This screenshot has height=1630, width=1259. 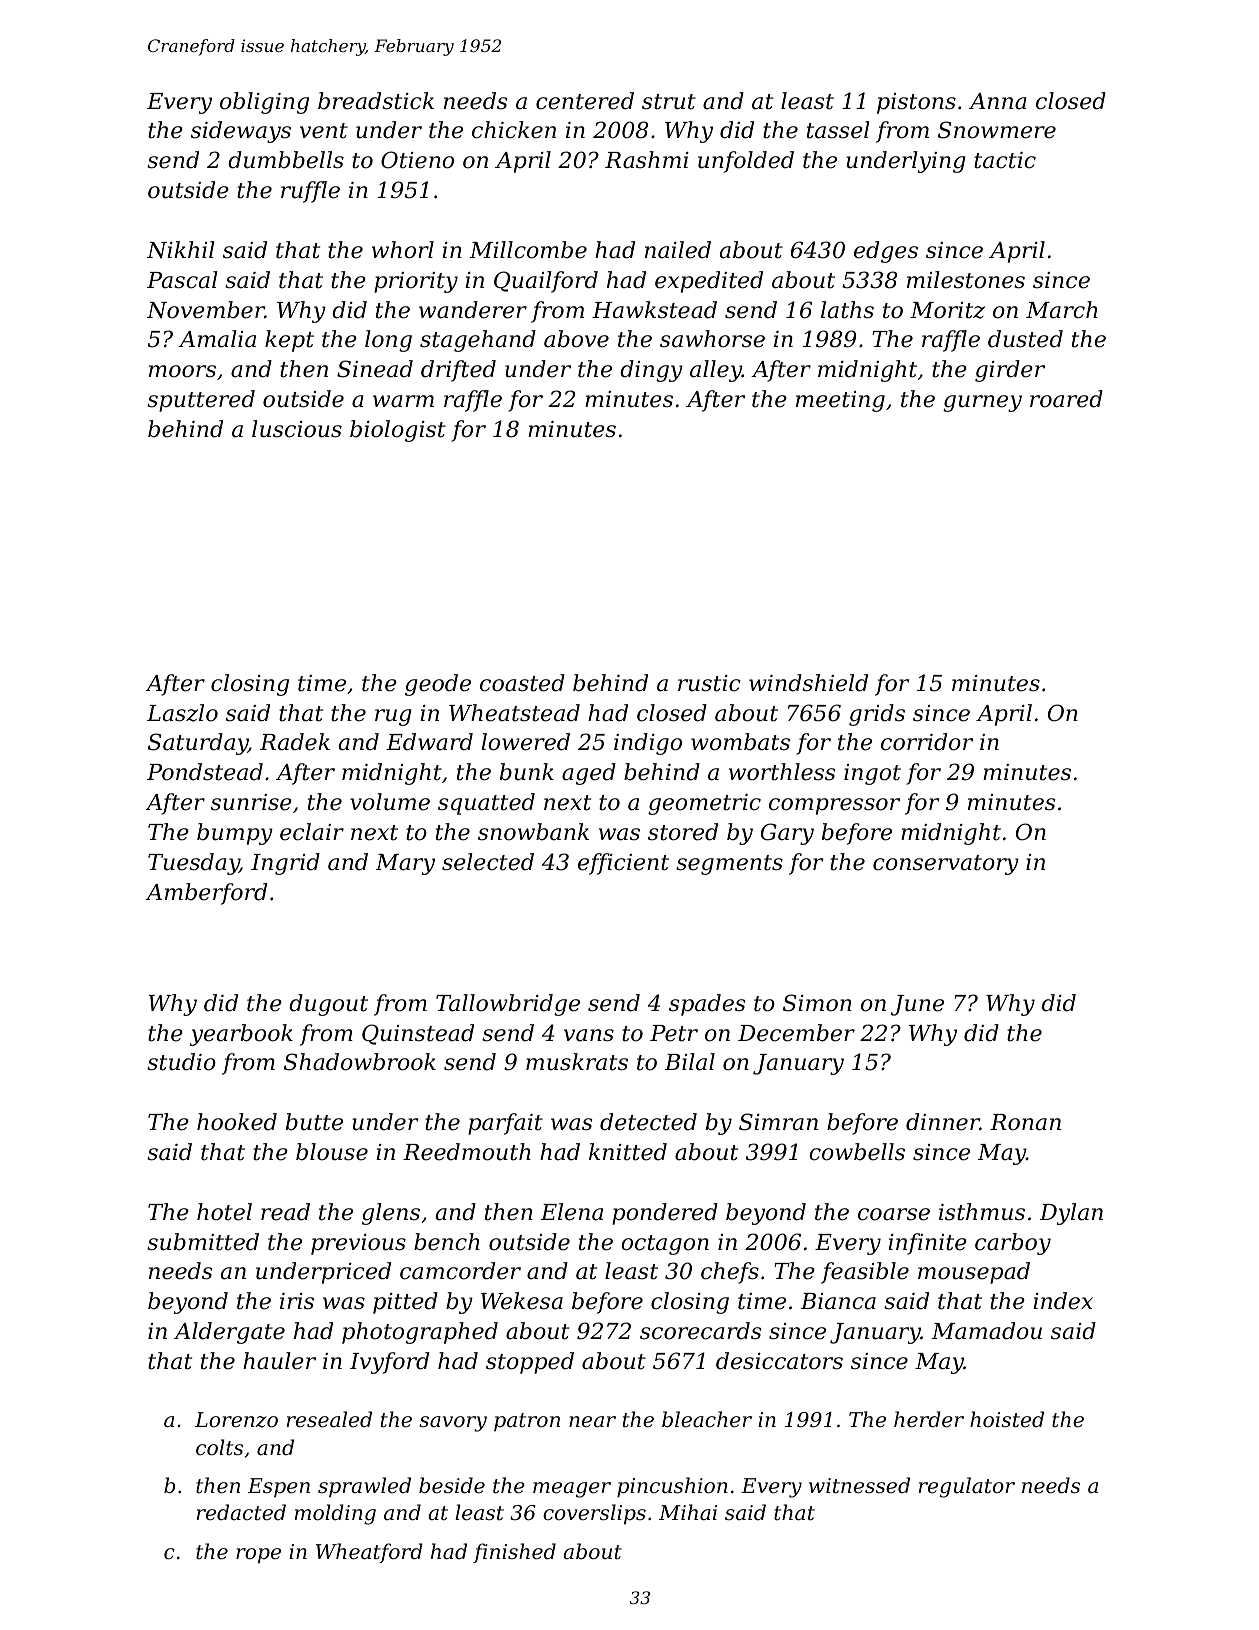 What do you see at coordinates (181, 250) in the screenshot?
I see `Nikhil` at bounding box center [181, 250].
